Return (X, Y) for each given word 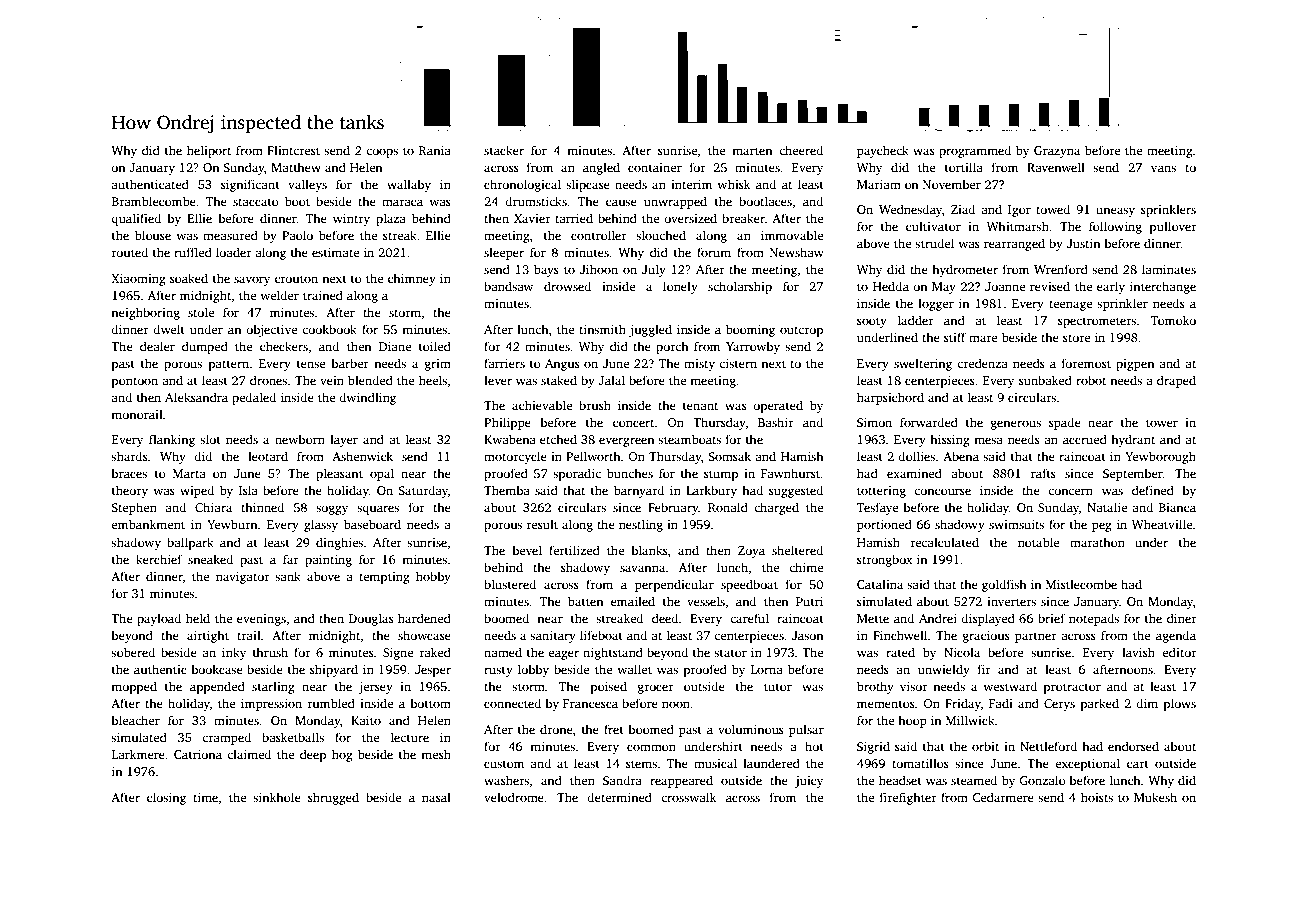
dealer (157, 346)
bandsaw (508, 286)
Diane (395, 346)
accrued (1085, 439)
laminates (1169, 269)
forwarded (929, 422)
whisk (734, 184)
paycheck (883, 151)
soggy (332, 510)
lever (498, 380)
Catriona (198, 754)
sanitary (553, 637)
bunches (630, 473)
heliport (209, 151)
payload (159, 619)
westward (1010, 686)
